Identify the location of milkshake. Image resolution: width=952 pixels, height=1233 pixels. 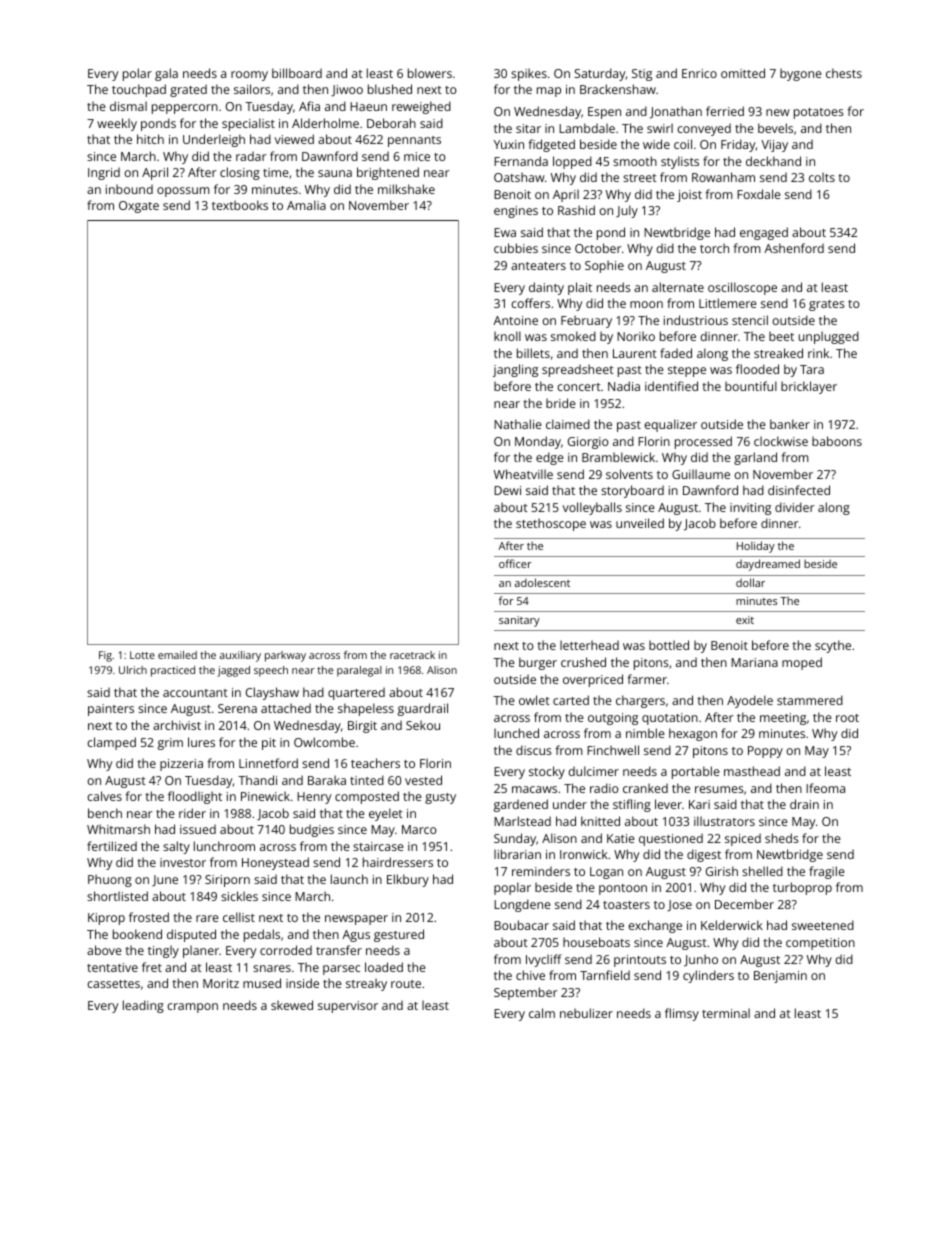
(406, 189).
